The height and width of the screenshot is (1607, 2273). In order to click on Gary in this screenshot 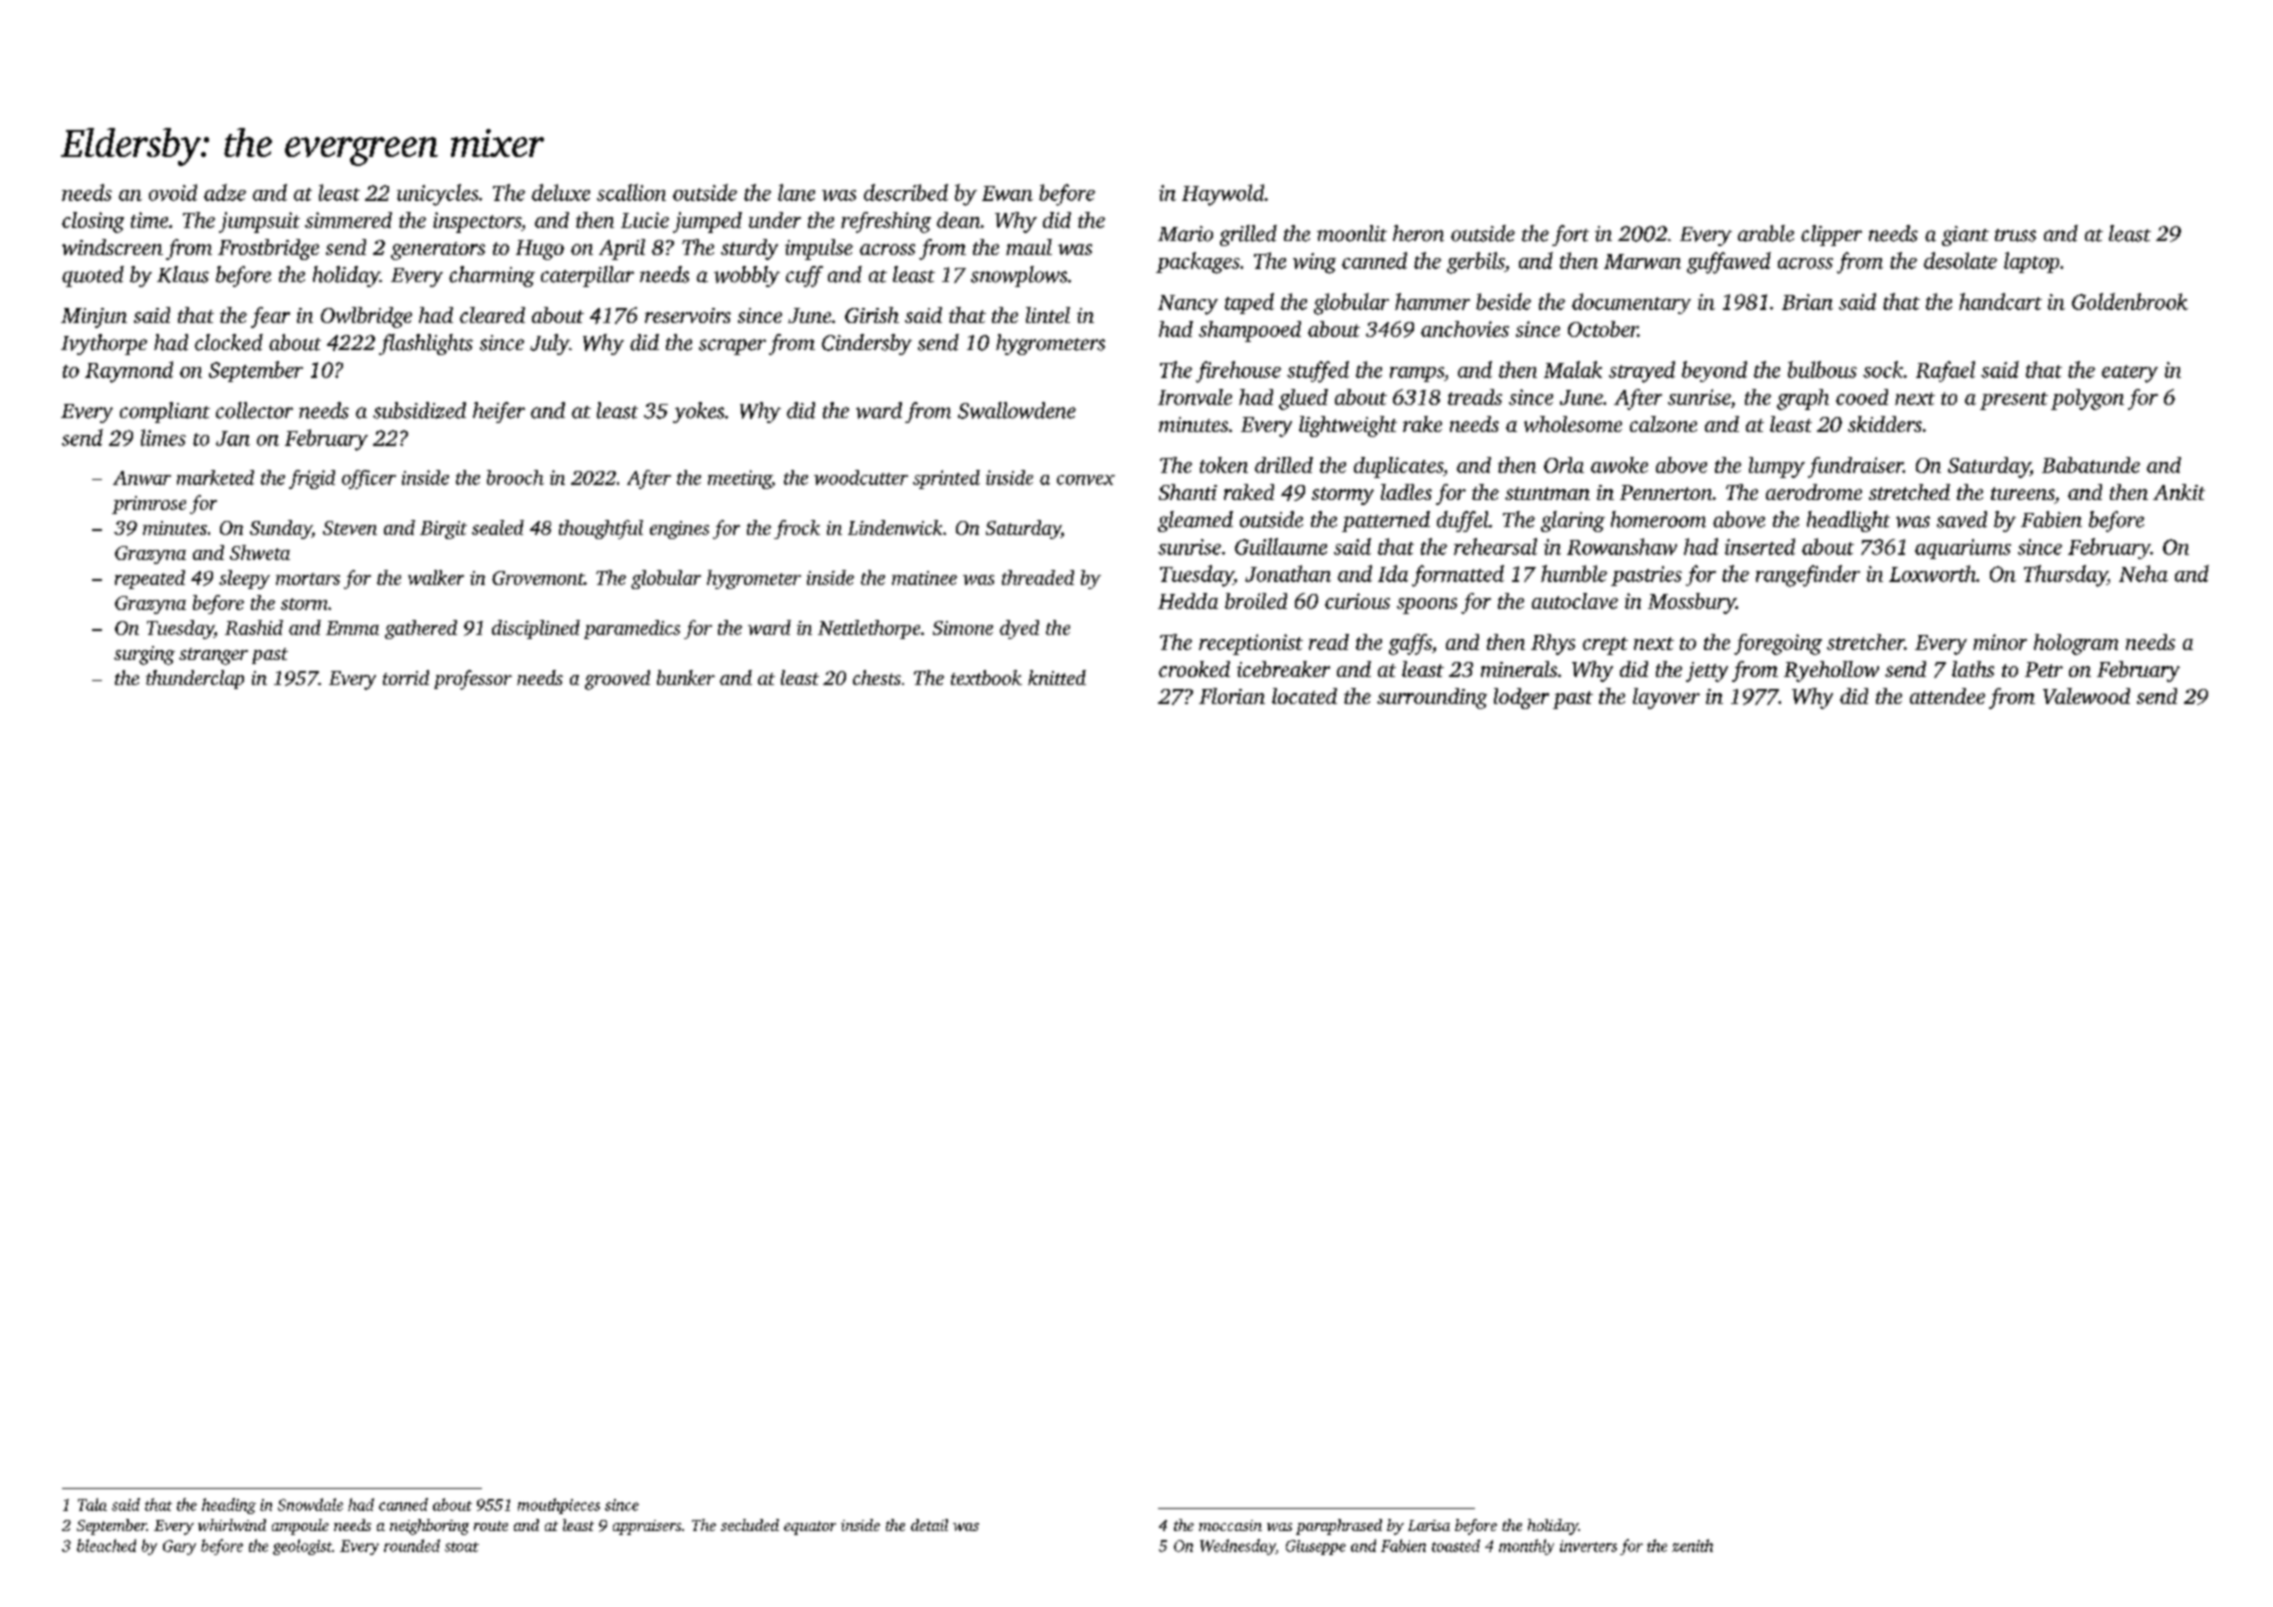, I will do `click(179, 1547)`.
